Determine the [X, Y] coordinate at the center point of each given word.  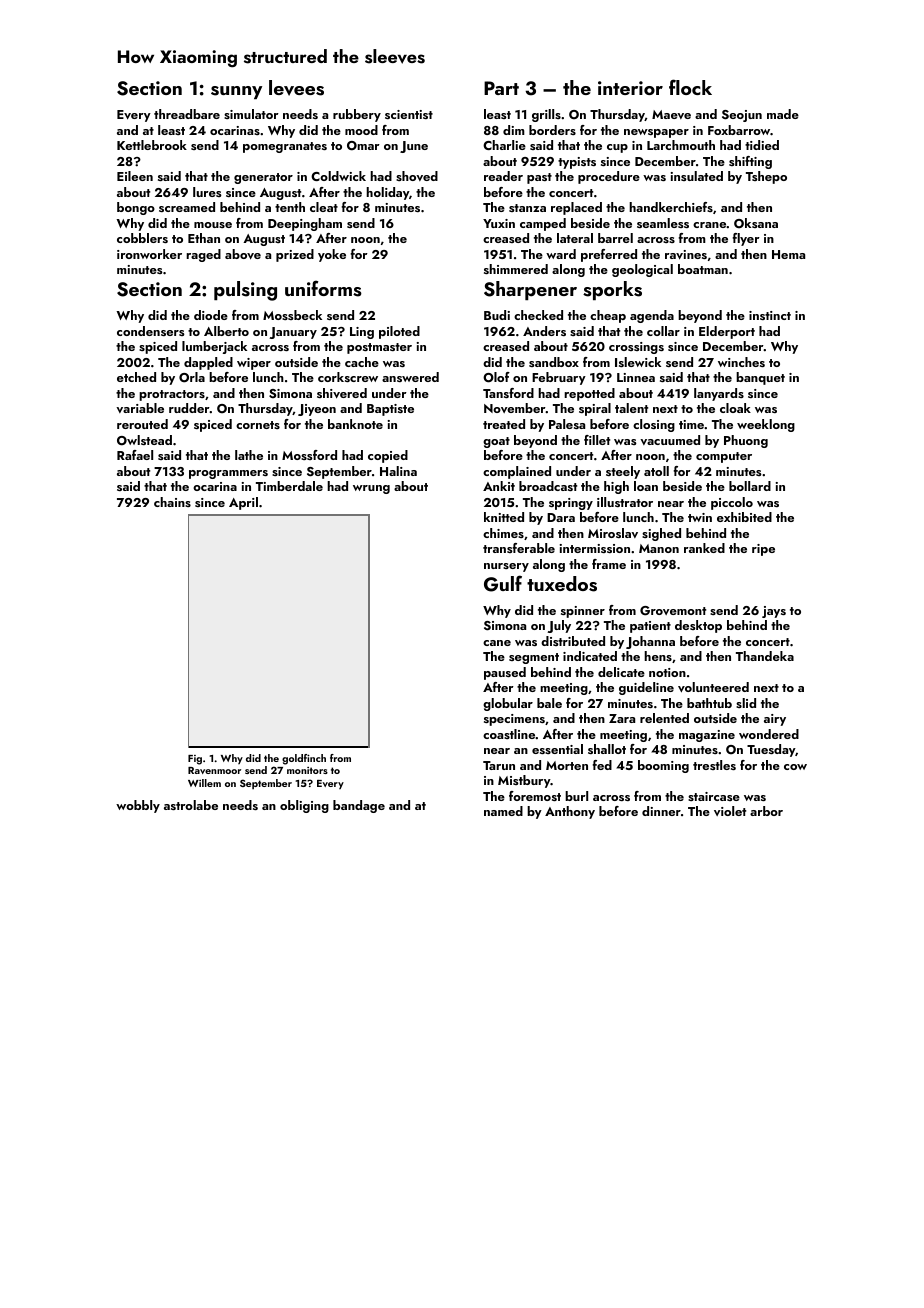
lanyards [719, 394]
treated [504, 424]
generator [263, 178]
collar [663, 331]
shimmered [516, 269]
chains [172, 502]
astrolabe [191, 805]
